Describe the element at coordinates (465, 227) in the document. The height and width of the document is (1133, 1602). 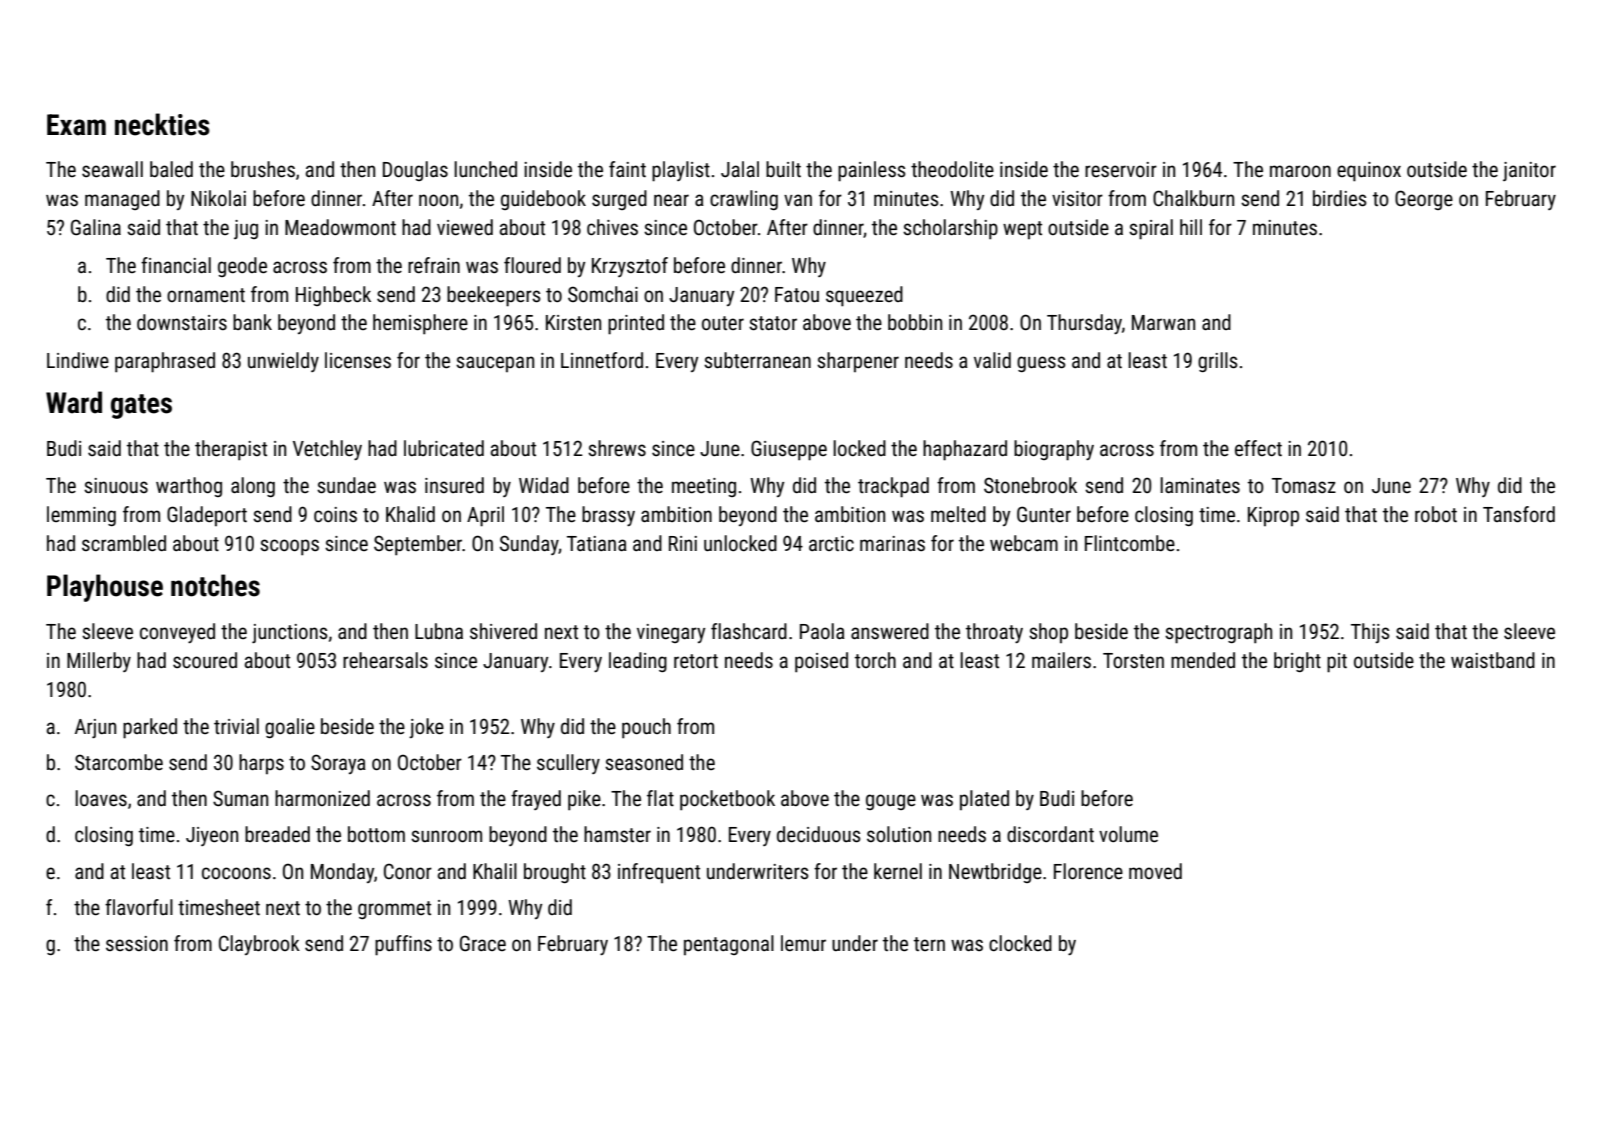
I see `viewed` at that location.
